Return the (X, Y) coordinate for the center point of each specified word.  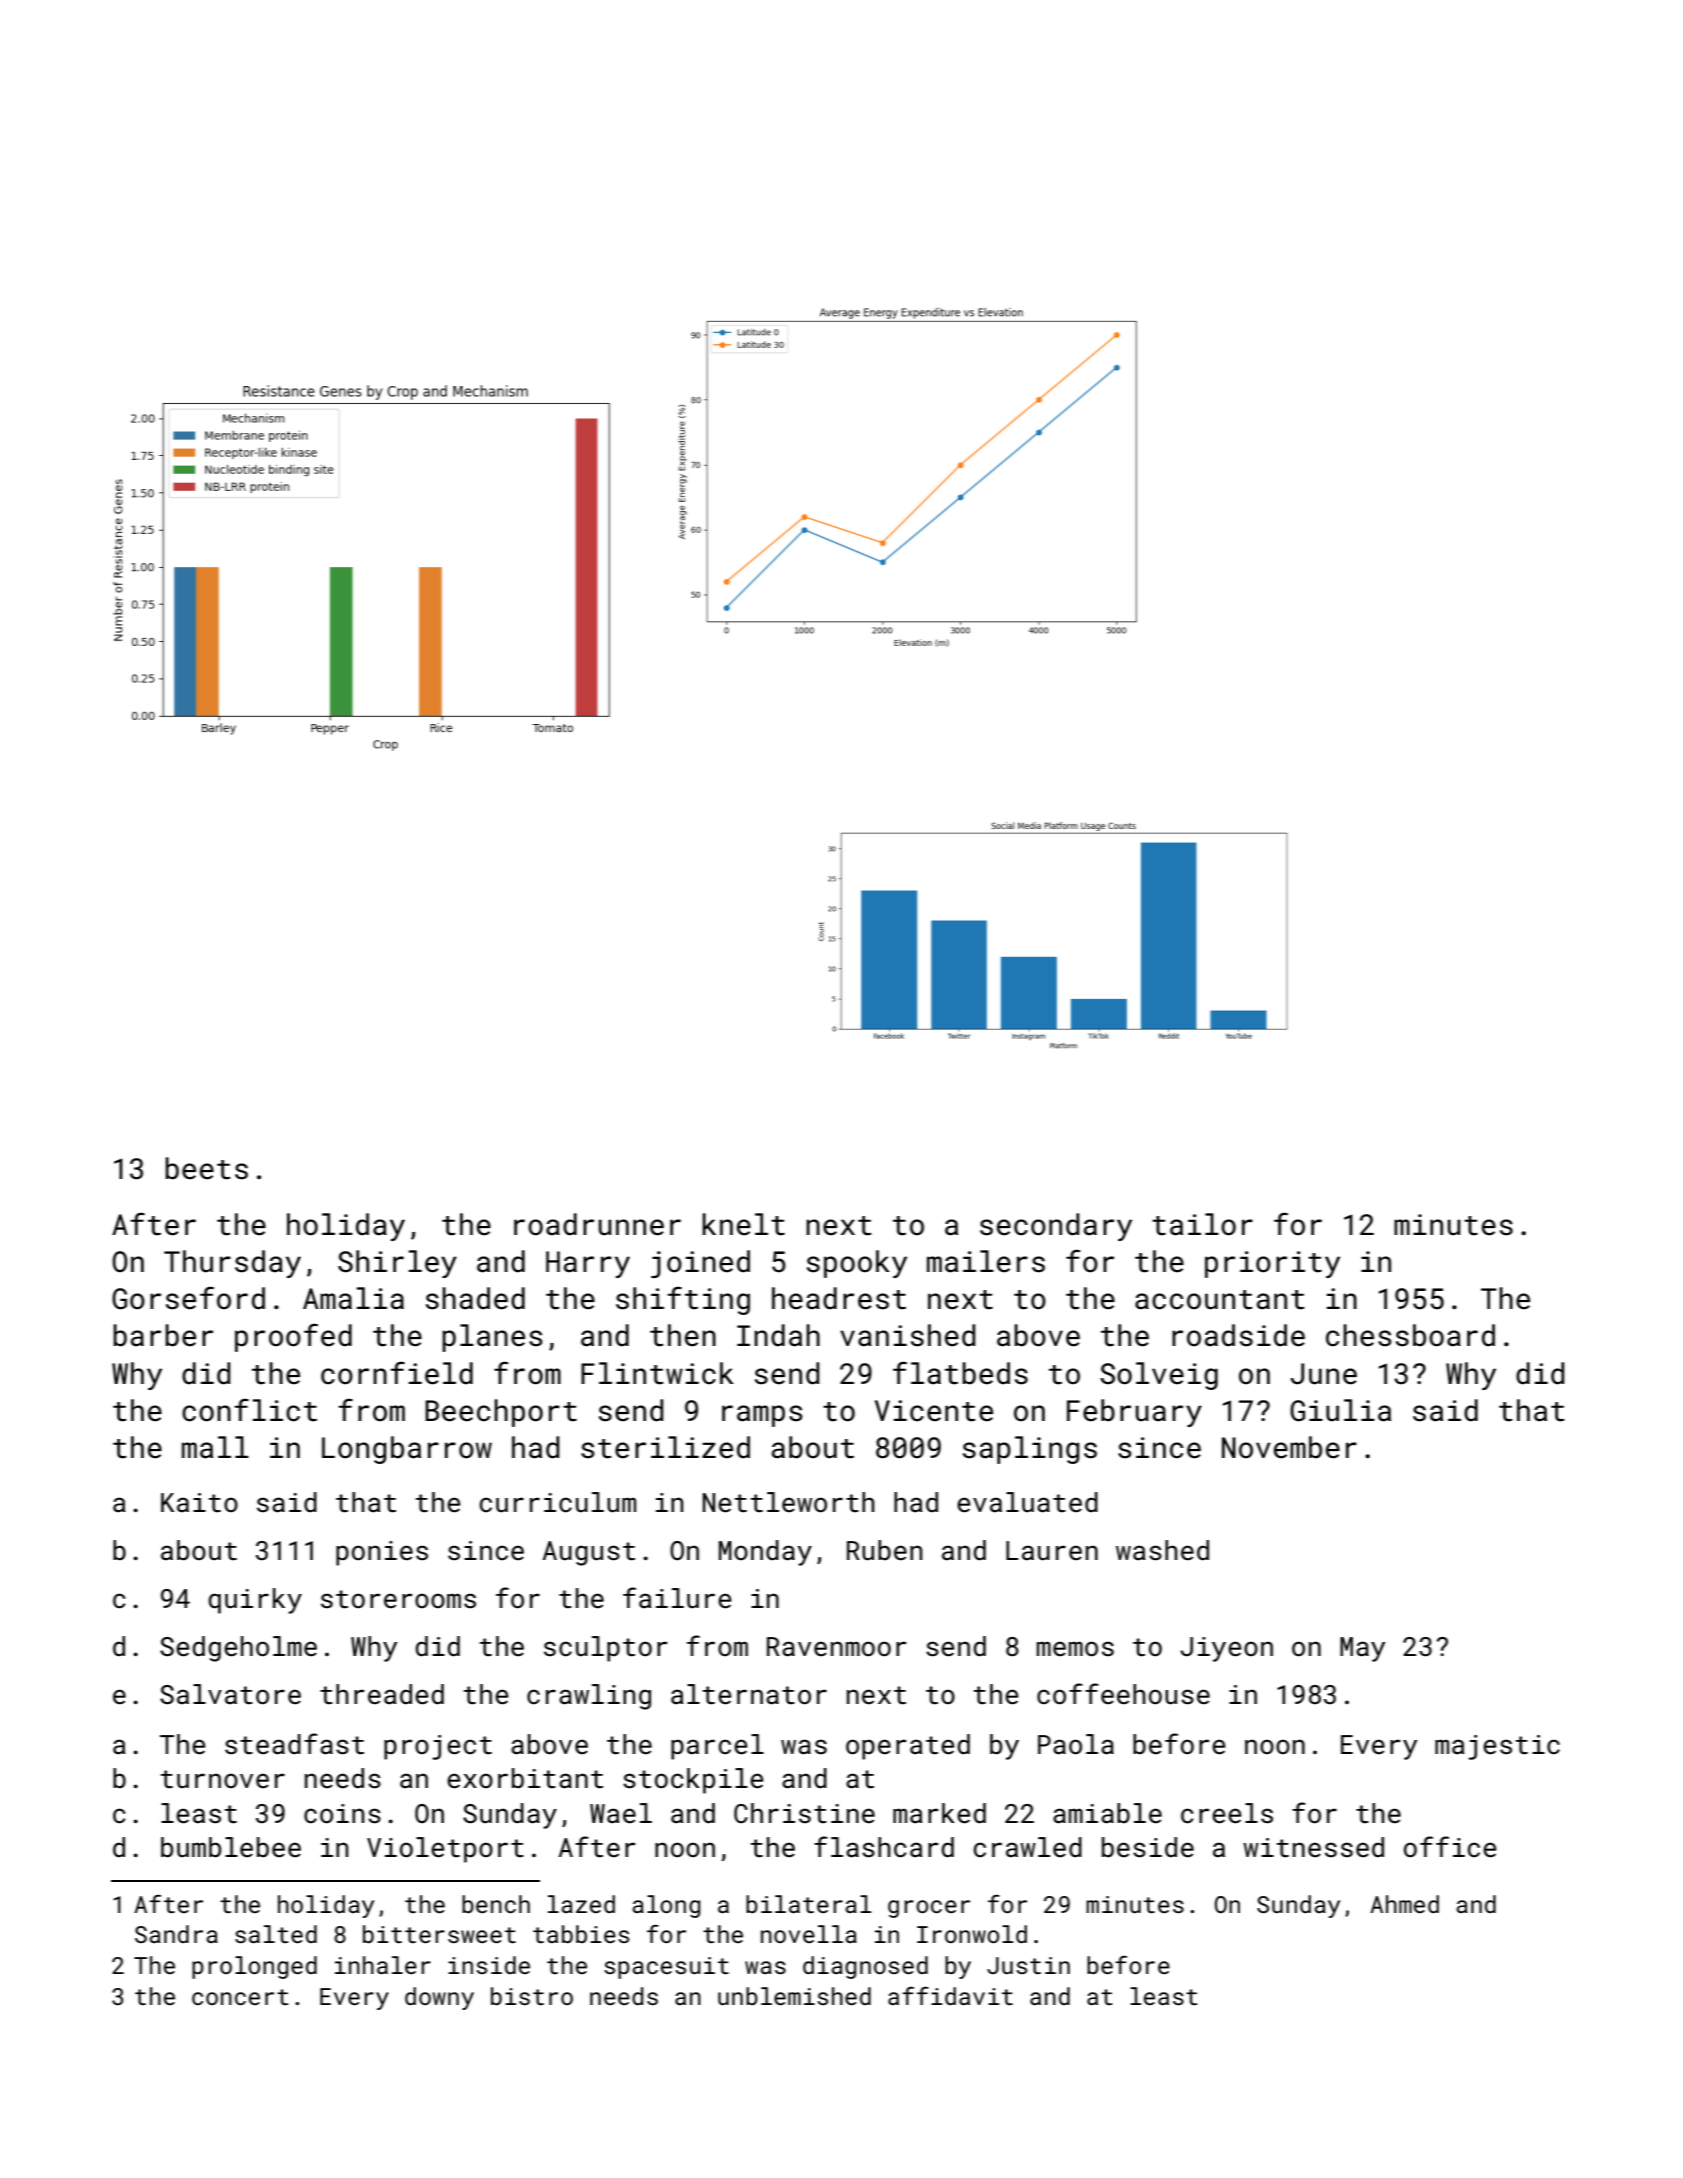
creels (1227, 1813)
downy (439, 1998)
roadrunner (597, 1224)
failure (677, 1598)
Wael (621, 1813)
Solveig (1159, 1376)
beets (206, 1168)
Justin (1028, 1965)
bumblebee (231, 1847)
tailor (1202, 1224)
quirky (255, 1601)
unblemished (794, 1996)
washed (1162, 1550)
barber (163, 1335)
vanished (908, 1335)
